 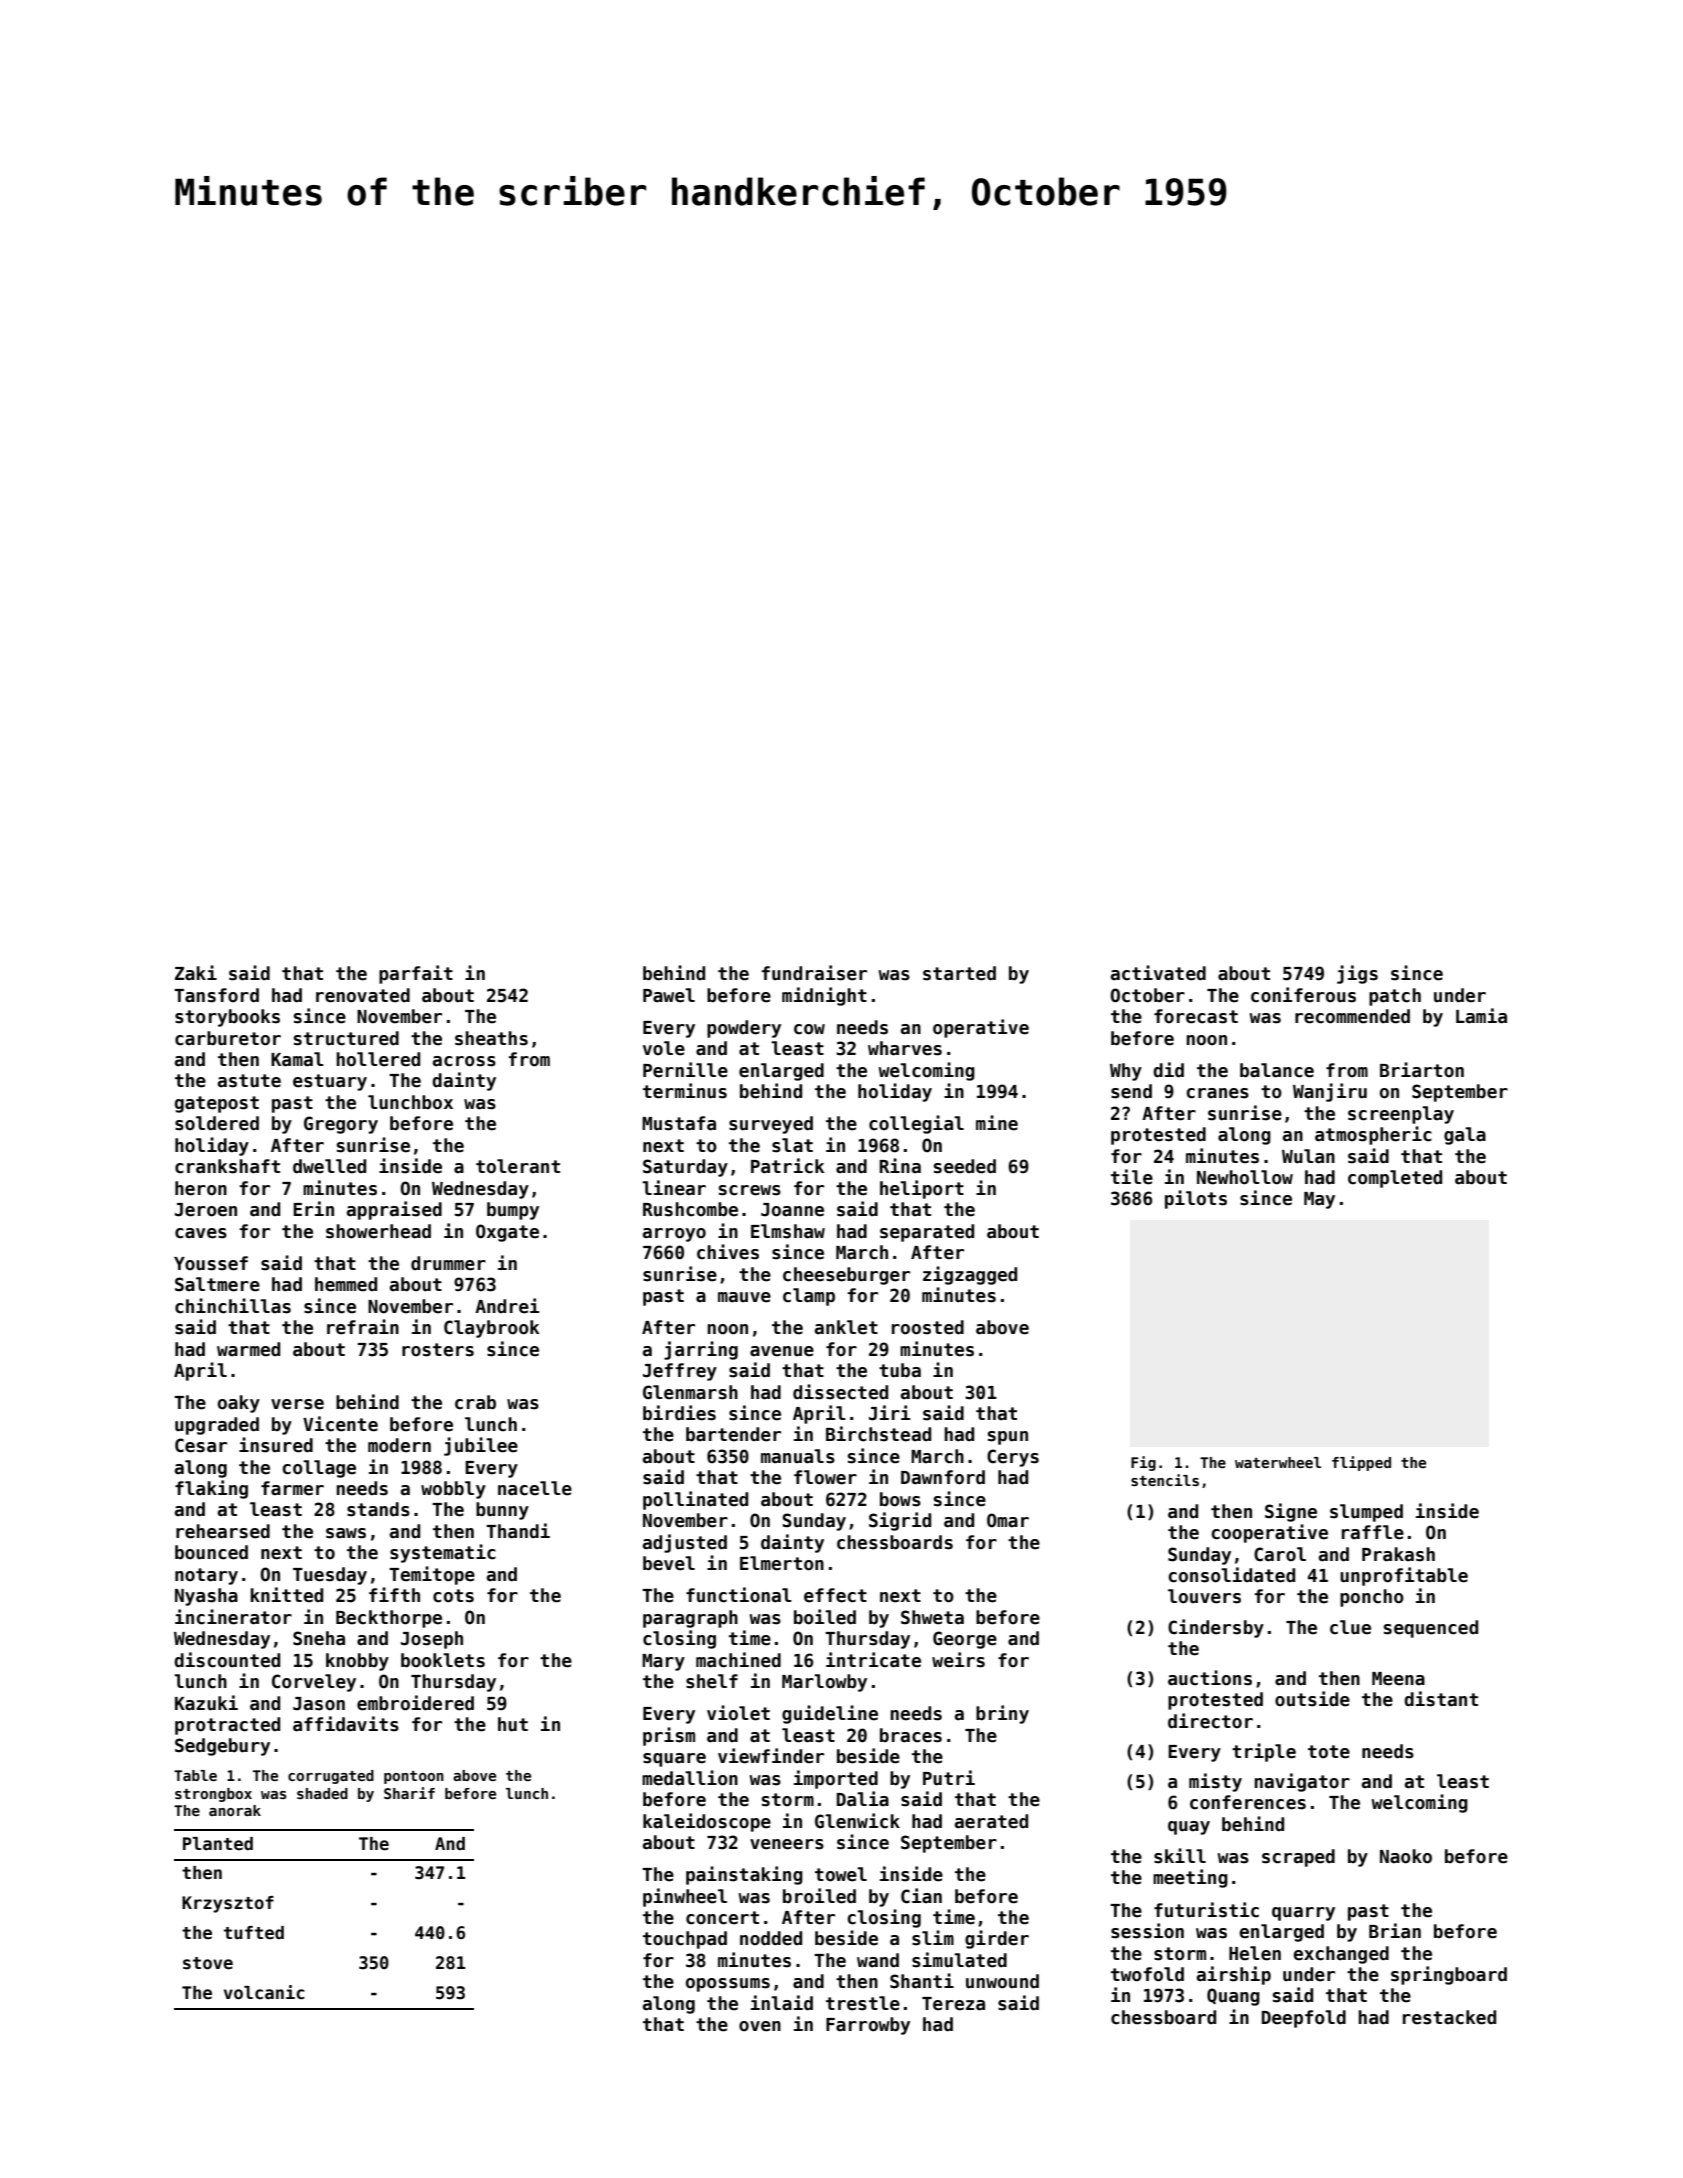 What do you see at coordinates (1441, 1699) in the document?
I see `distant` at bounding box center [1441, 1699].
